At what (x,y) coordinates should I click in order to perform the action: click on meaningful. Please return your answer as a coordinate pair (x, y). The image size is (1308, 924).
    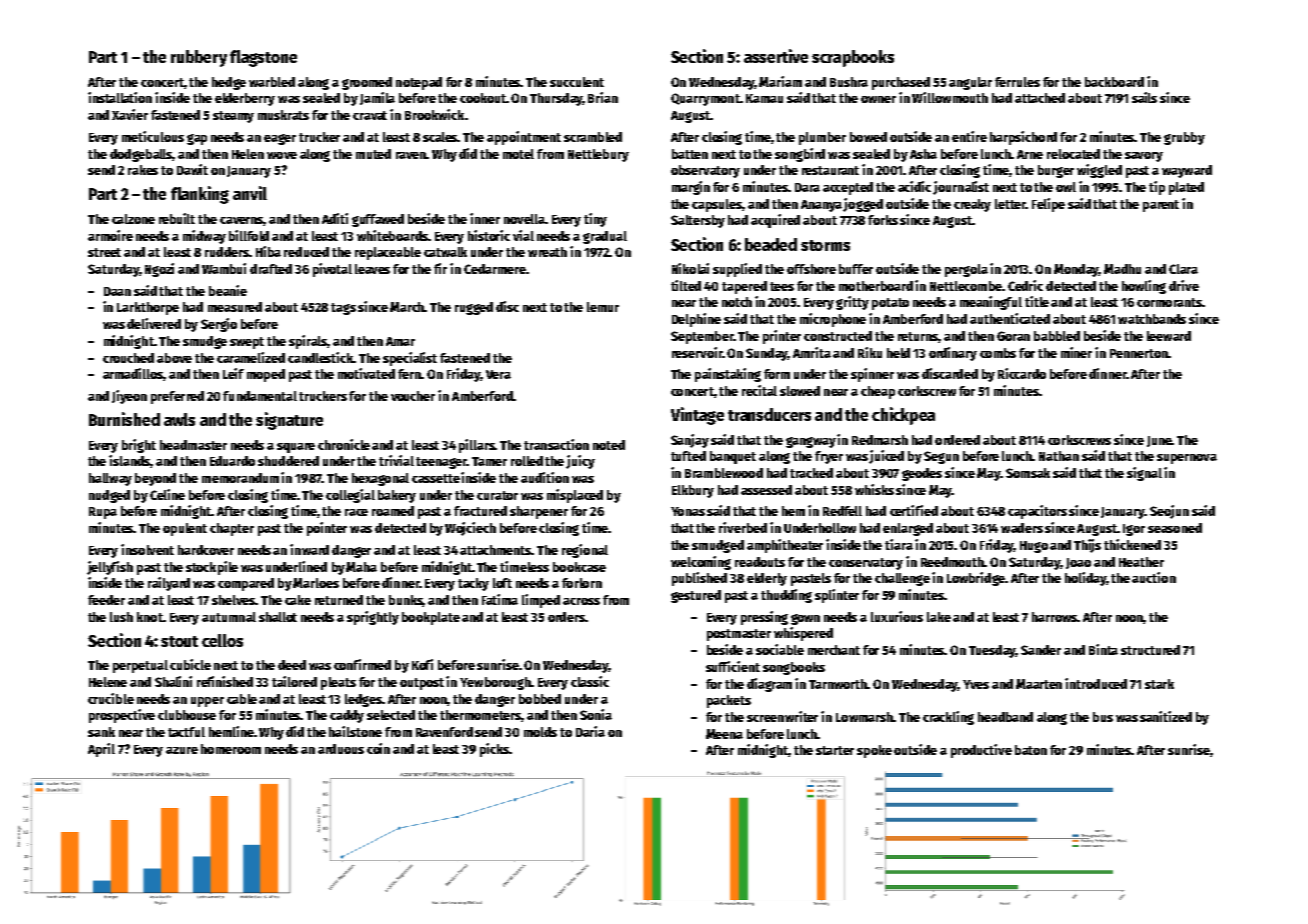
    Looking at the image, I should click on (991, 303).
